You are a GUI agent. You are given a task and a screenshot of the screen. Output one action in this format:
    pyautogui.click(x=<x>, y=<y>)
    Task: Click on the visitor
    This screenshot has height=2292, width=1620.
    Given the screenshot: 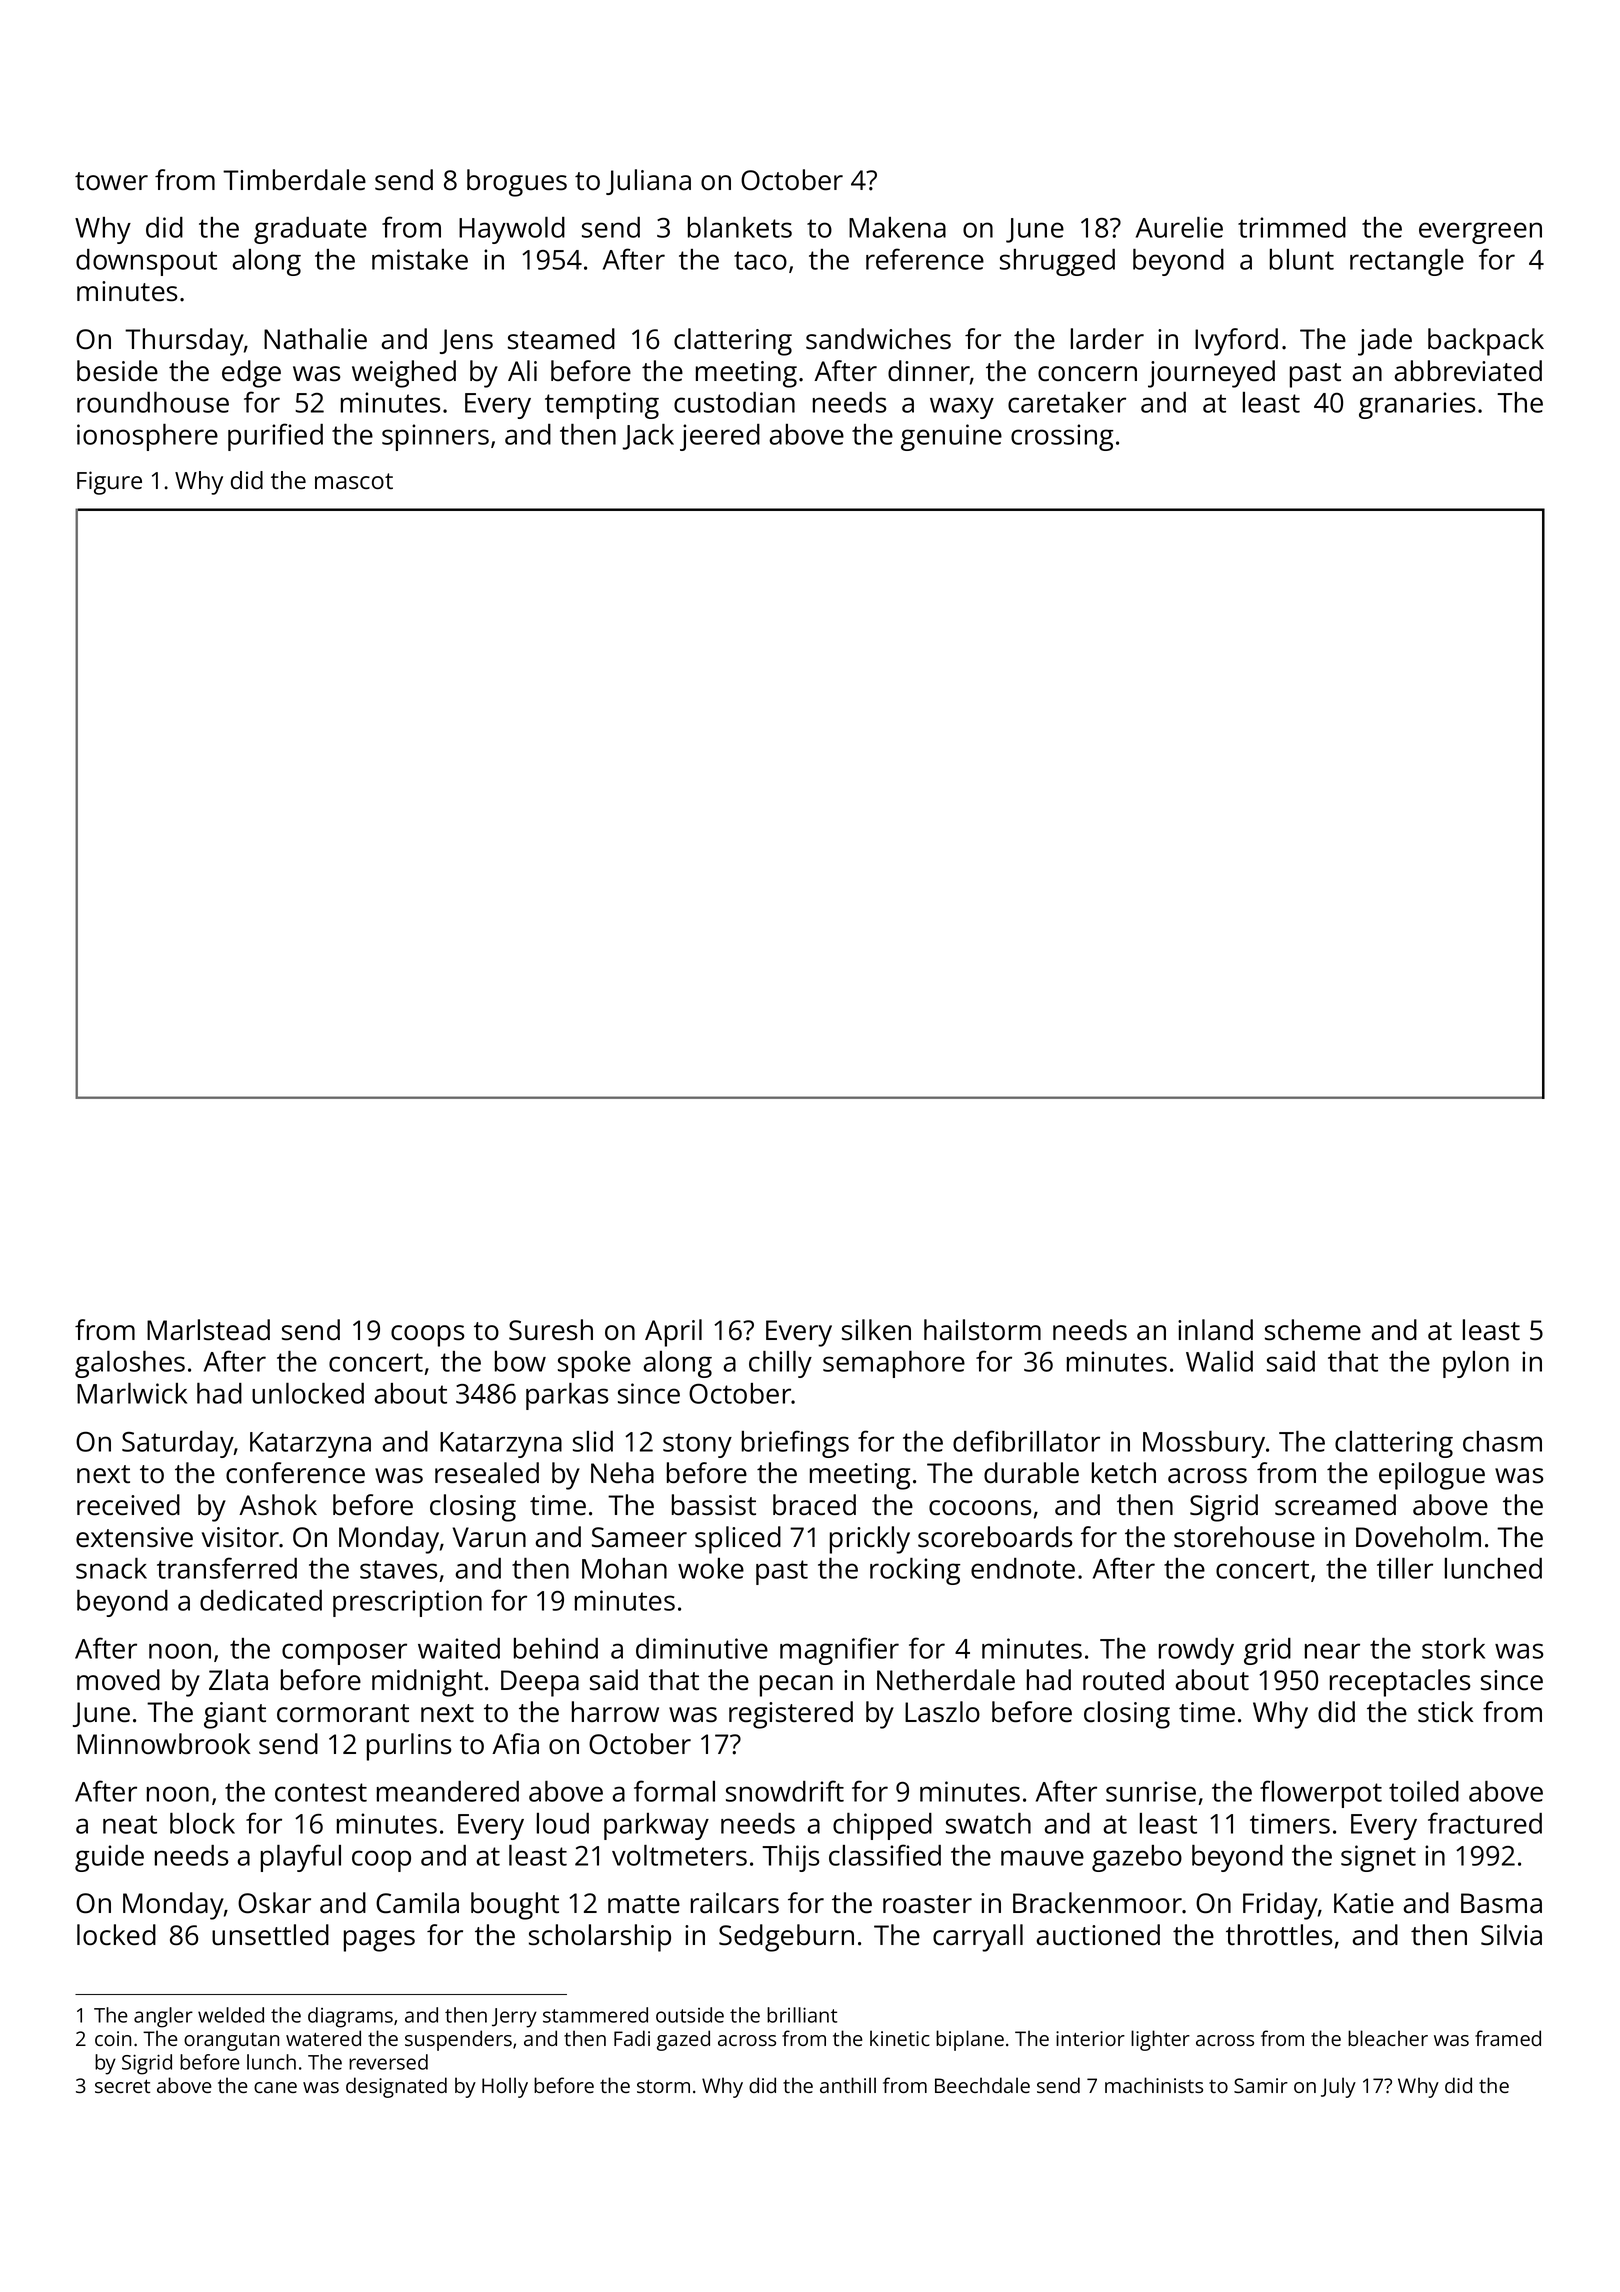 What is the action you would take?
    pyautogui.click(x=240, y=1537)
